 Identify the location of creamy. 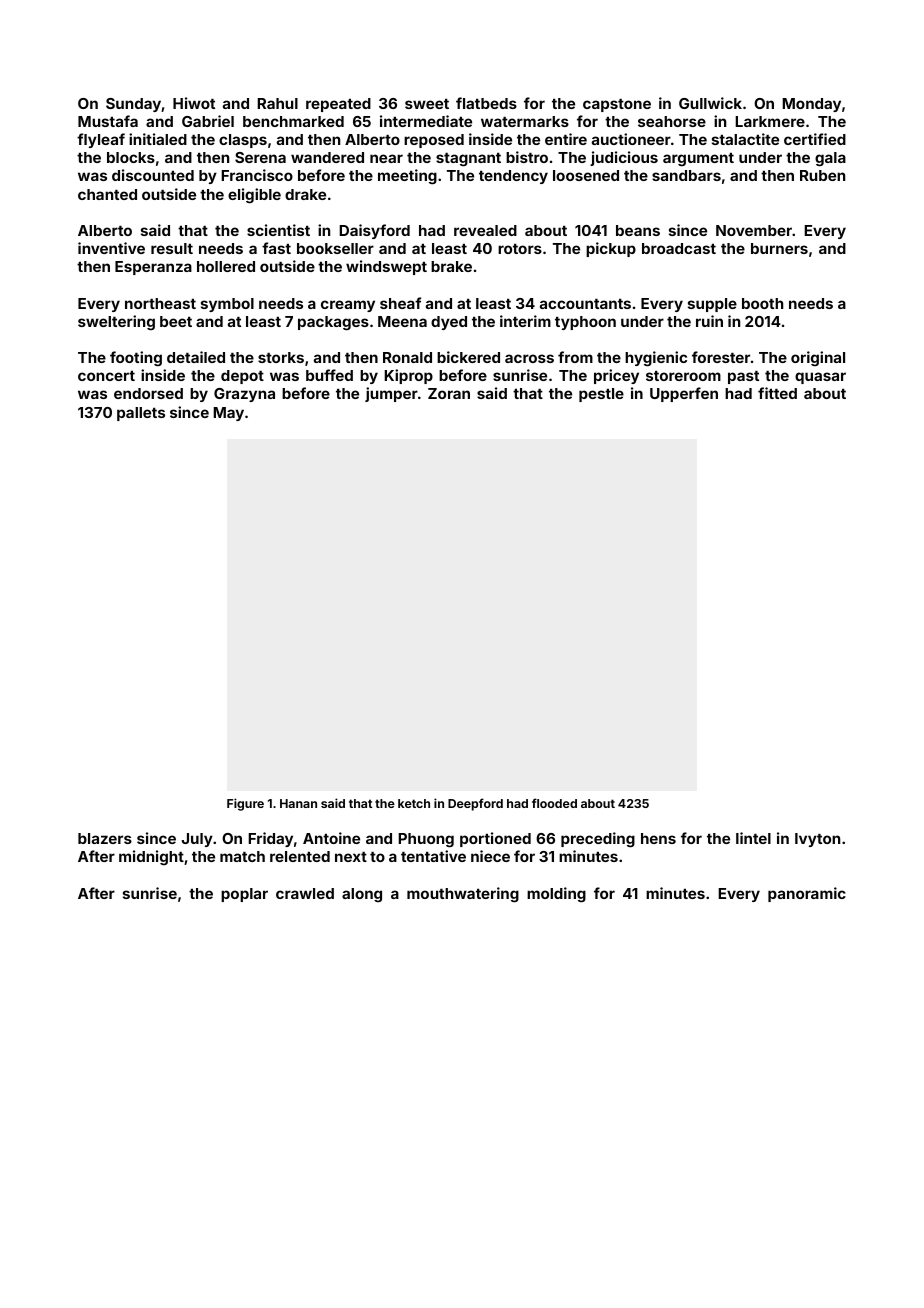
(348, 306).
